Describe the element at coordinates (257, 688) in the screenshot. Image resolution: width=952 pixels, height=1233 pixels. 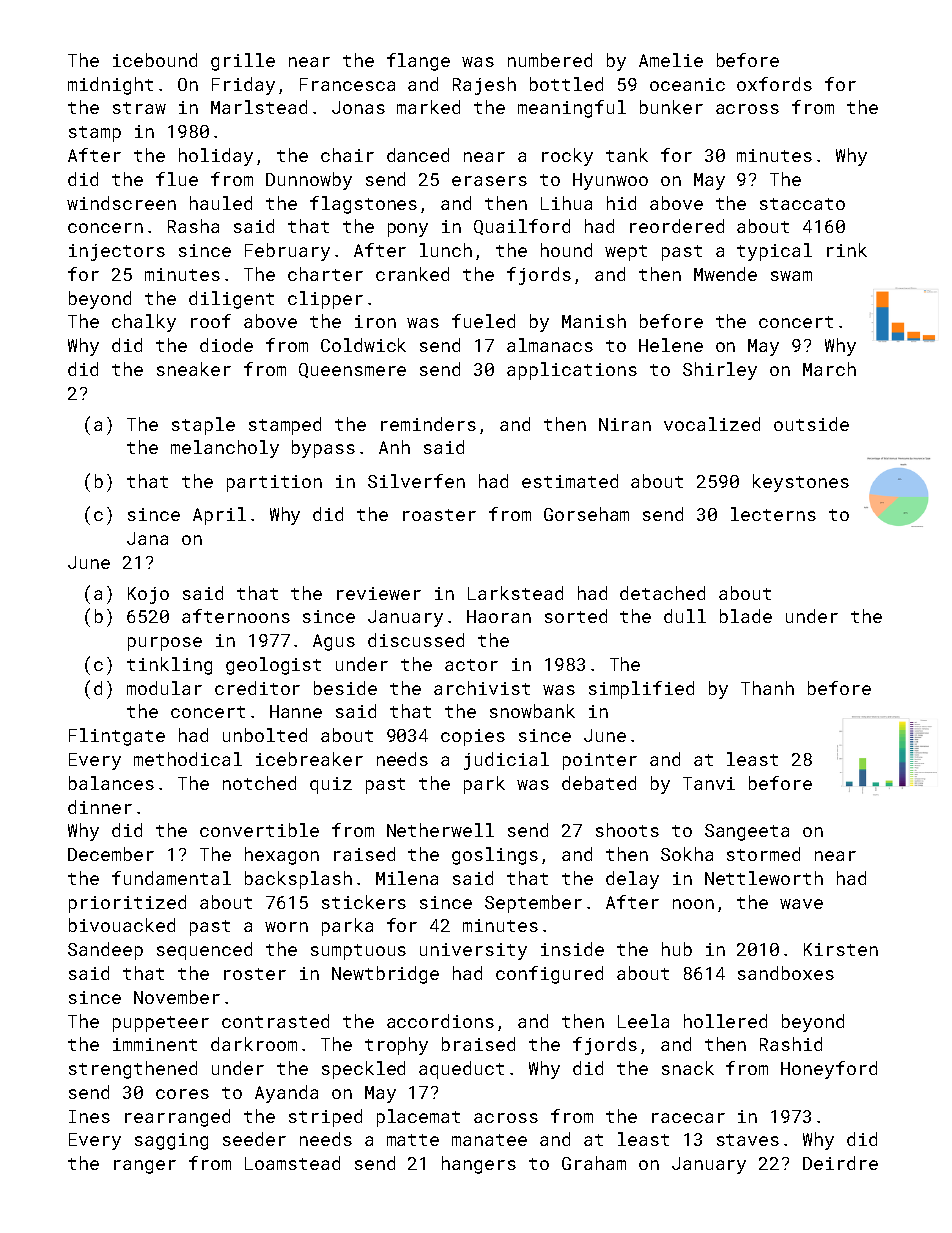
I see `creditor` at that location.
